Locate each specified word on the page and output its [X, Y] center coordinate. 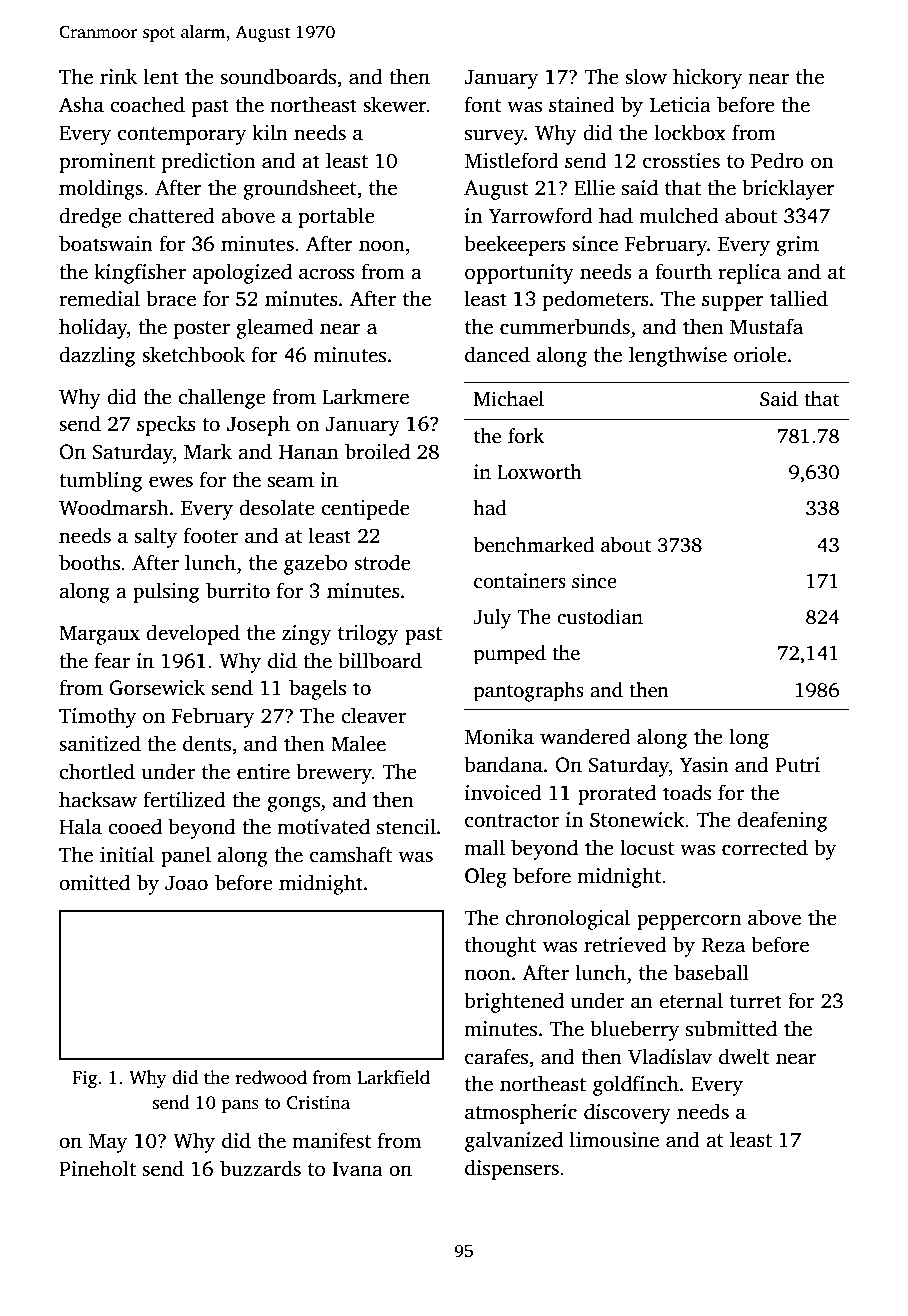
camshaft [351, 854]
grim [797, 246]
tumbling [101, 481]
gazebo [315, 564]
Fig [84, 1079]
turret [756, 1002]
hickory [707, 78]
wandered [585, 736]
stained [582, 104]
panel [186, 856]
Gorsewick [157, 687]
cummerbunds [565, 326]
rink [118, 76]
